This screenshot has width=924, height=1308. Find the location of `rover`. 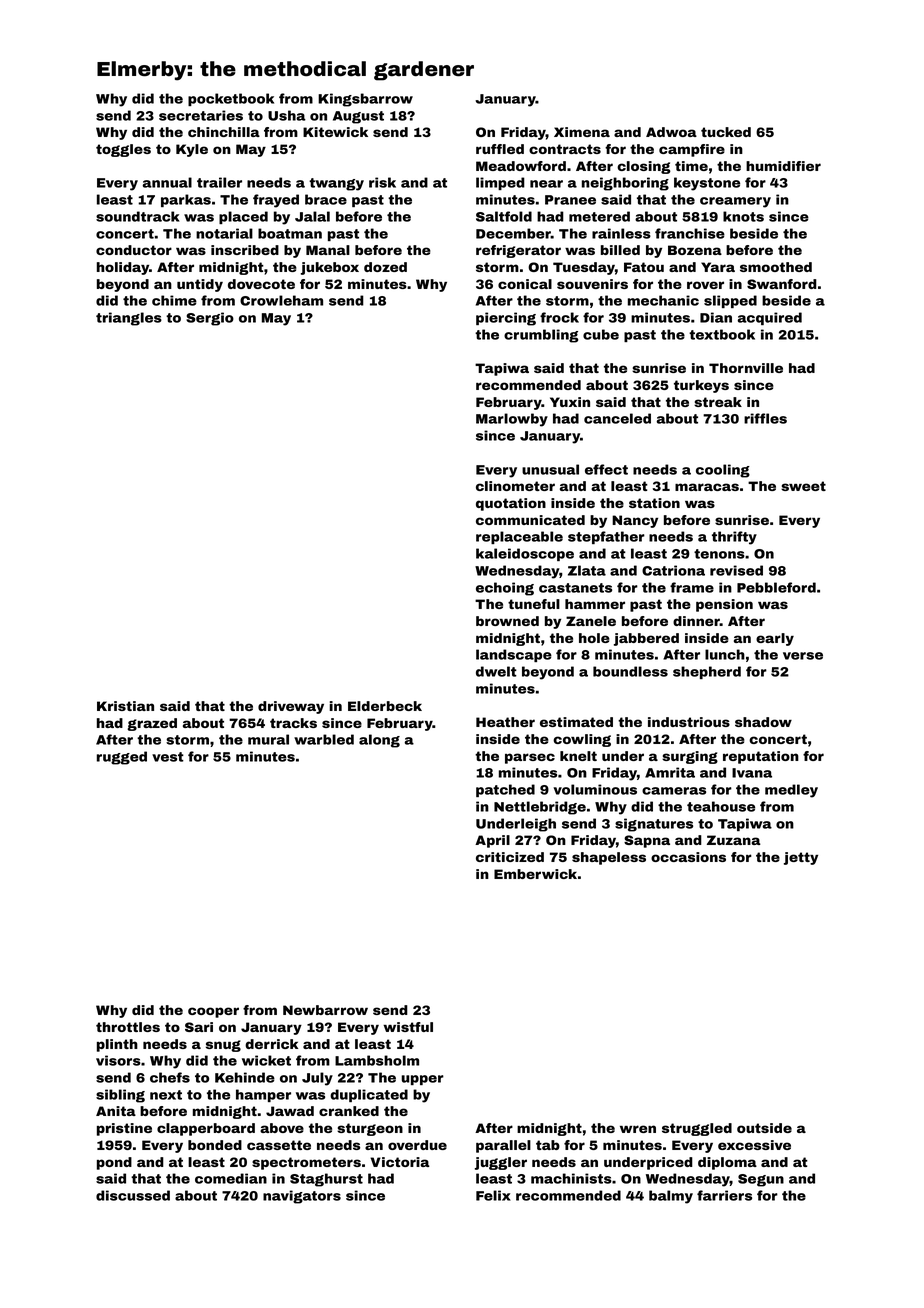

rover is located at coordinates (705, 285).
